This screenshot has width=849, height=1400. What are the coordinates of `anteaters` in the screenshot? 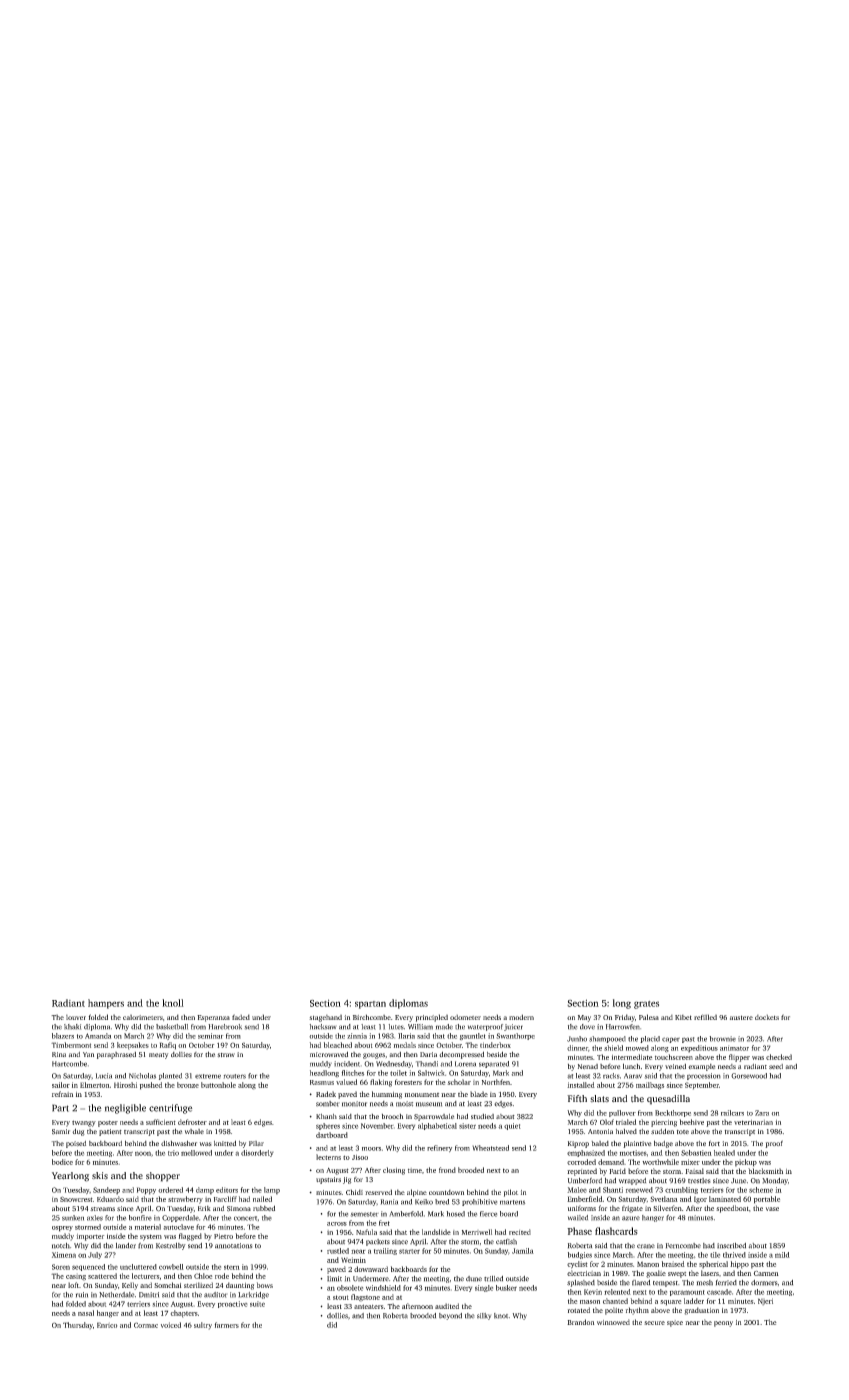 It's located at (368, 1306).
